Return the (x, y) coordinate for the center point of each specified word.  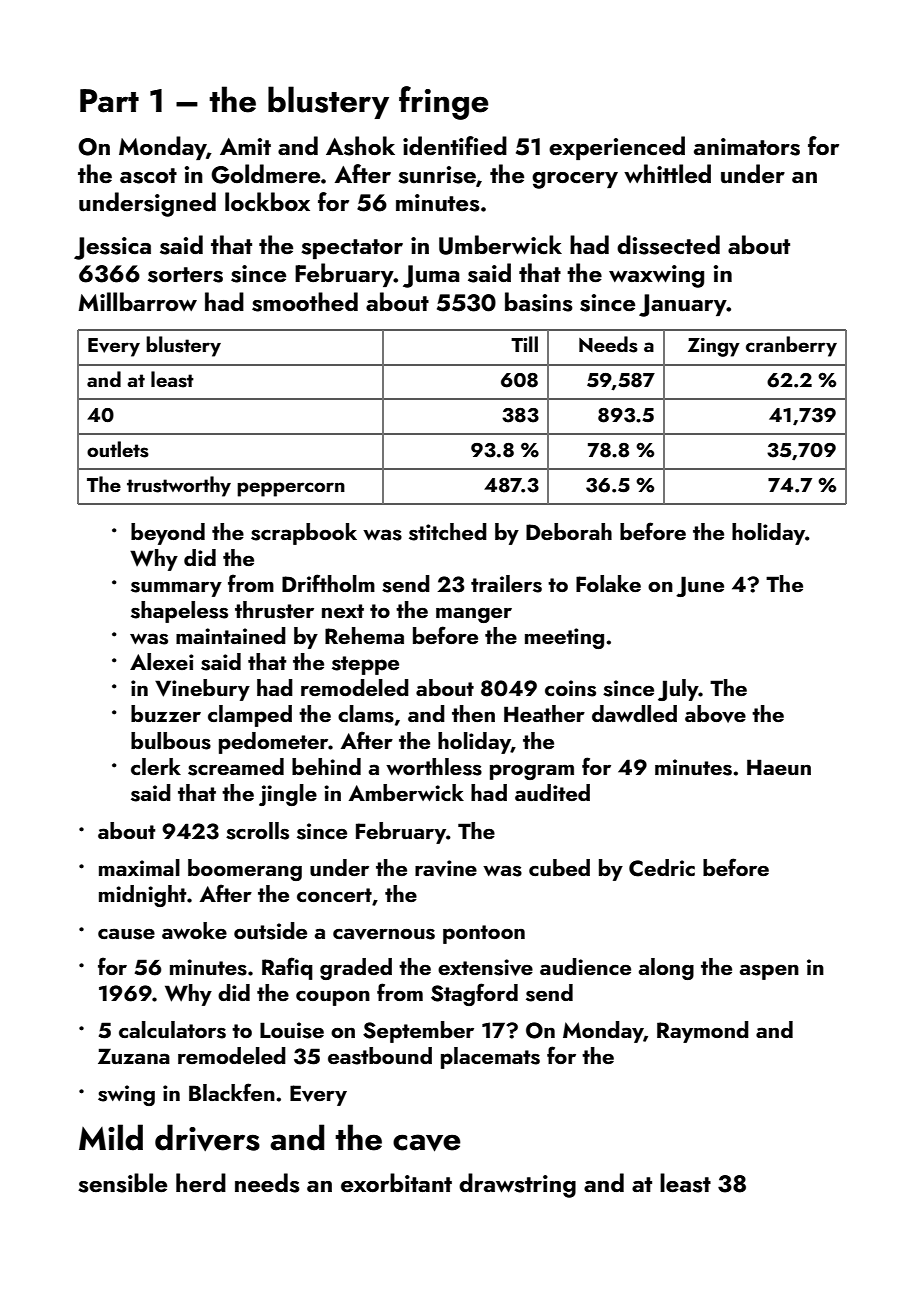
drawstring (517, 1185)
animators (747, 147)
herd (201, 1182)
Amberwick (406, 792)
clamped (250, 716)
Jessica (112, 248)
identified (455, 145)
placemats (490, 1058)
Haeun (779, 767)
